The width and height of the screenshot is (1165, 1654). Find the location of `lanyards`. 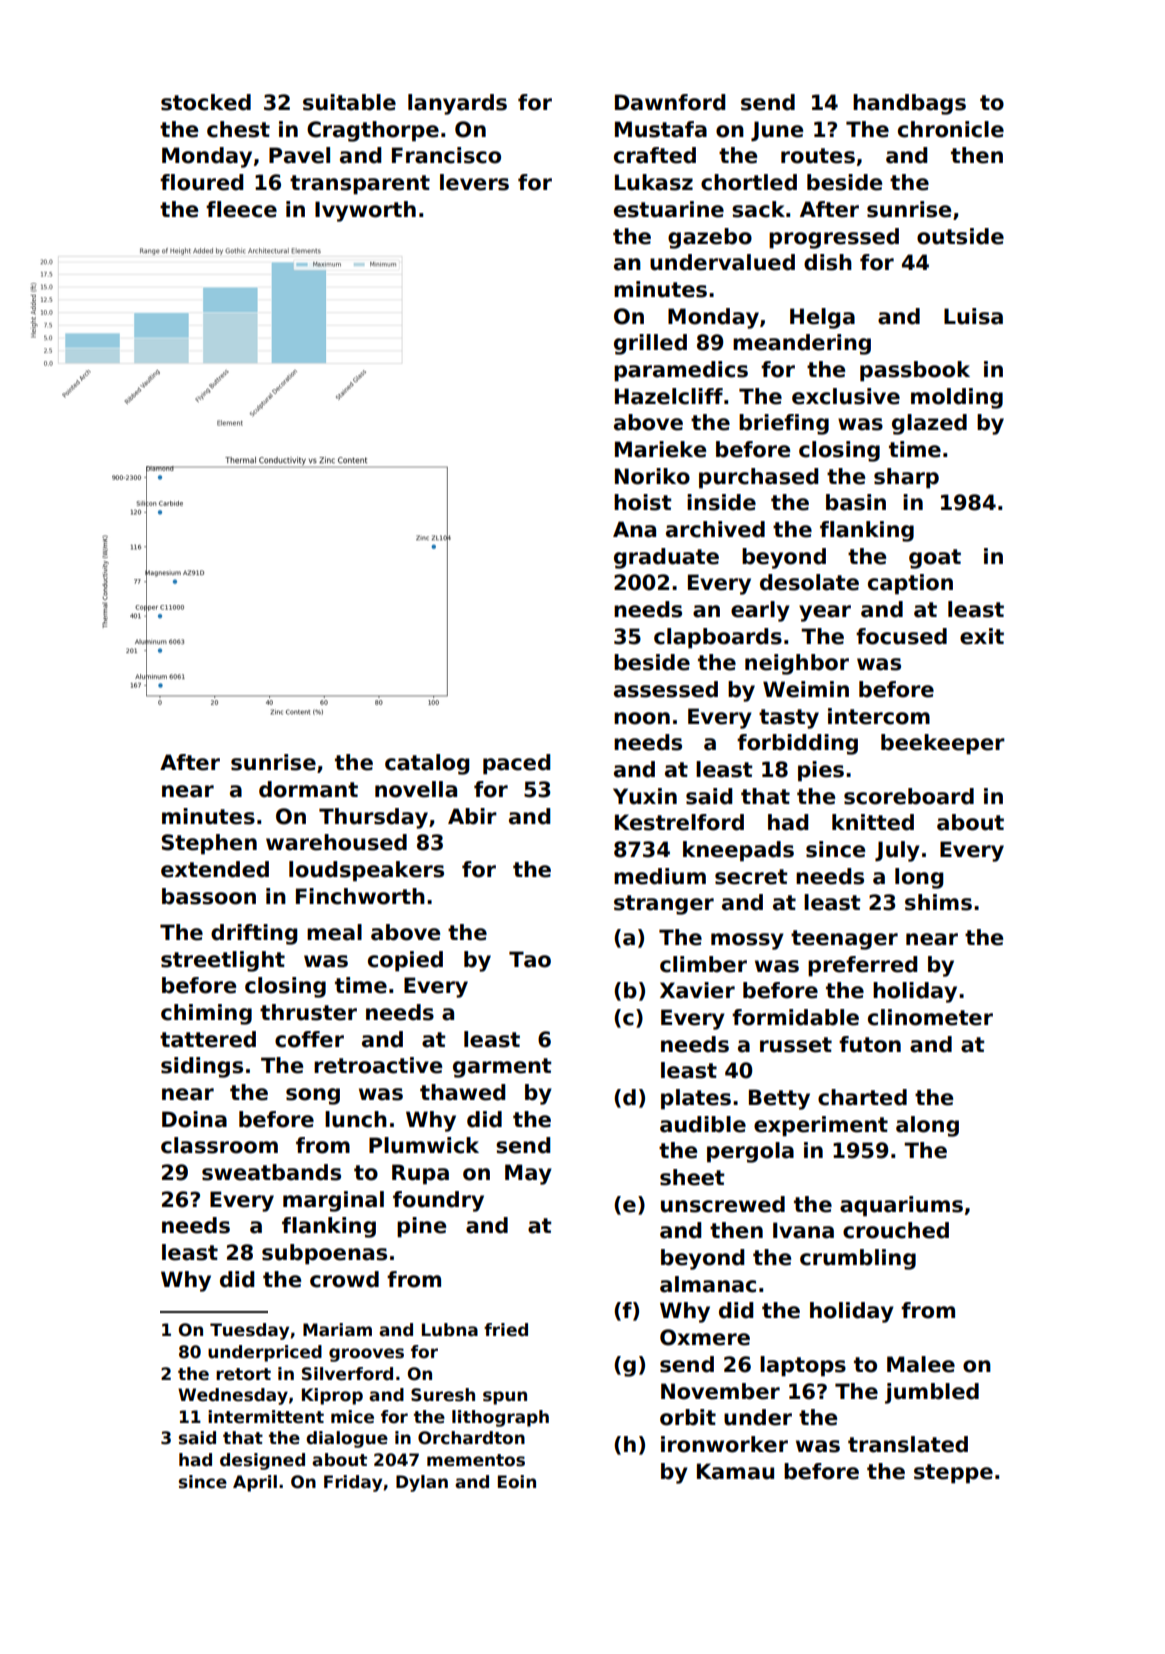

lanyards is located at coordinates (457, 104).
